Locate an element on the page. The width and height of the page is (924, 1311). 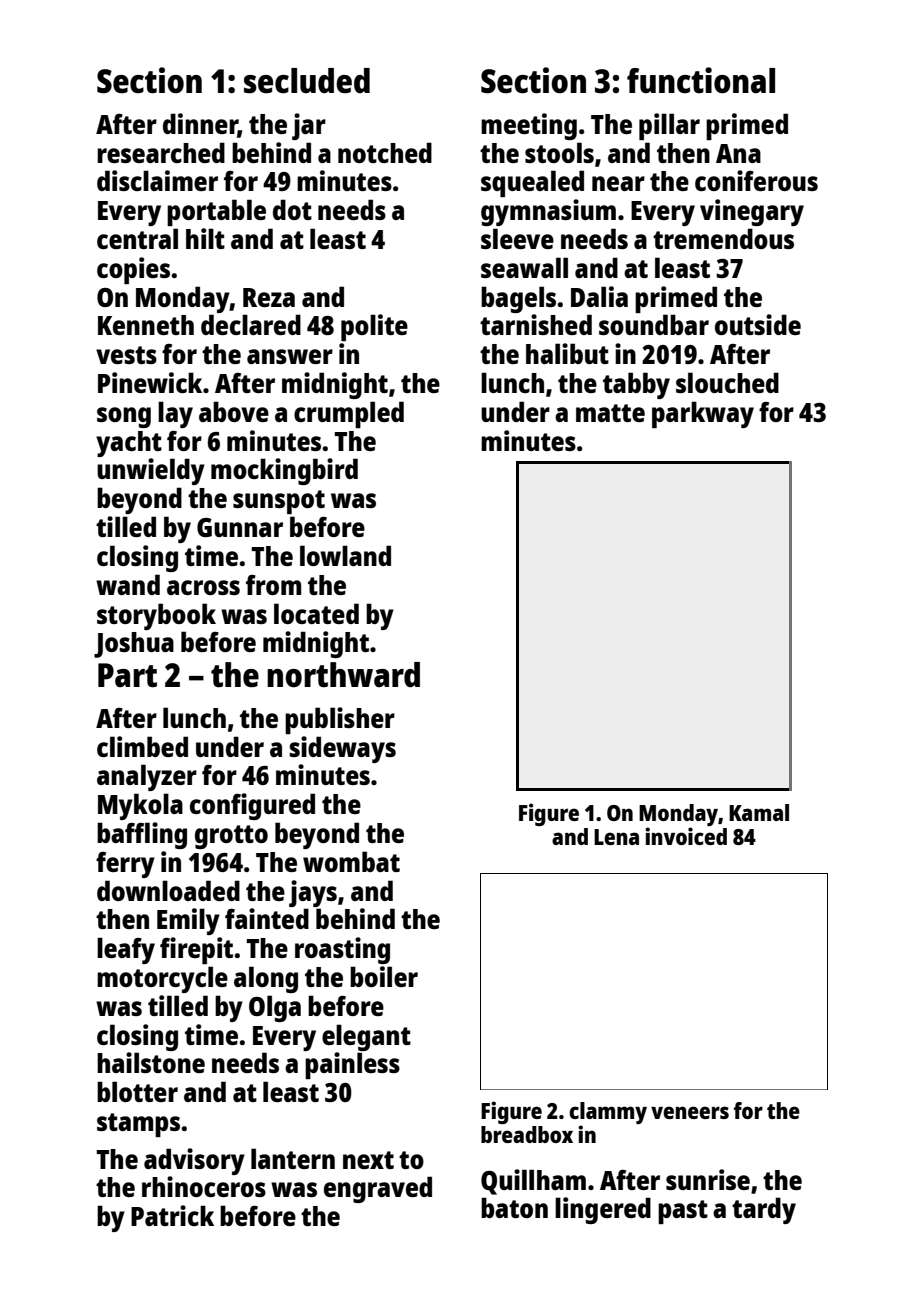
baton is located at coordinates (514, 1207).
